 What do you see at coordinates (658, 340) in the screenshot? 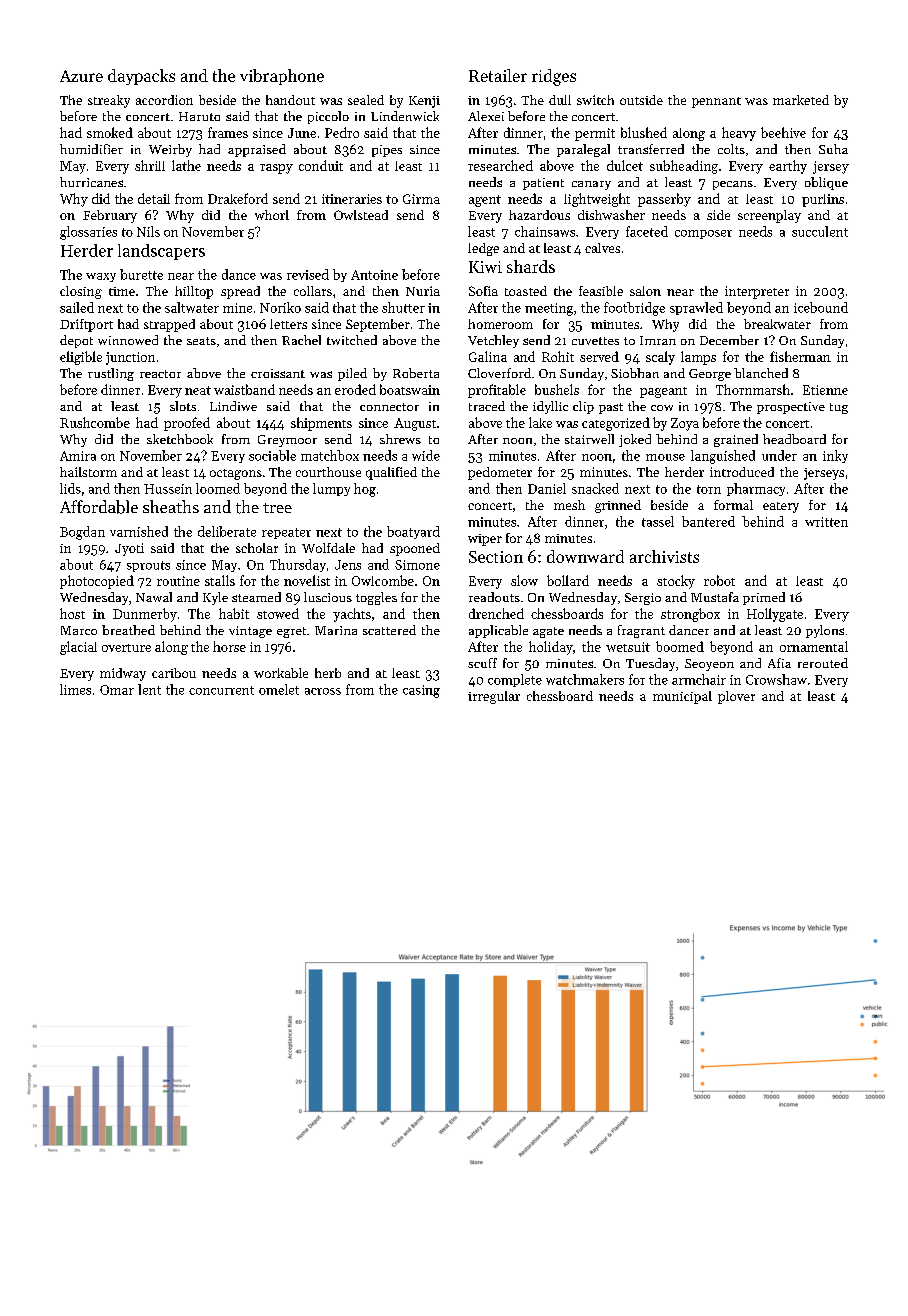
I see `Imran` at bounding box center [658, 340].
